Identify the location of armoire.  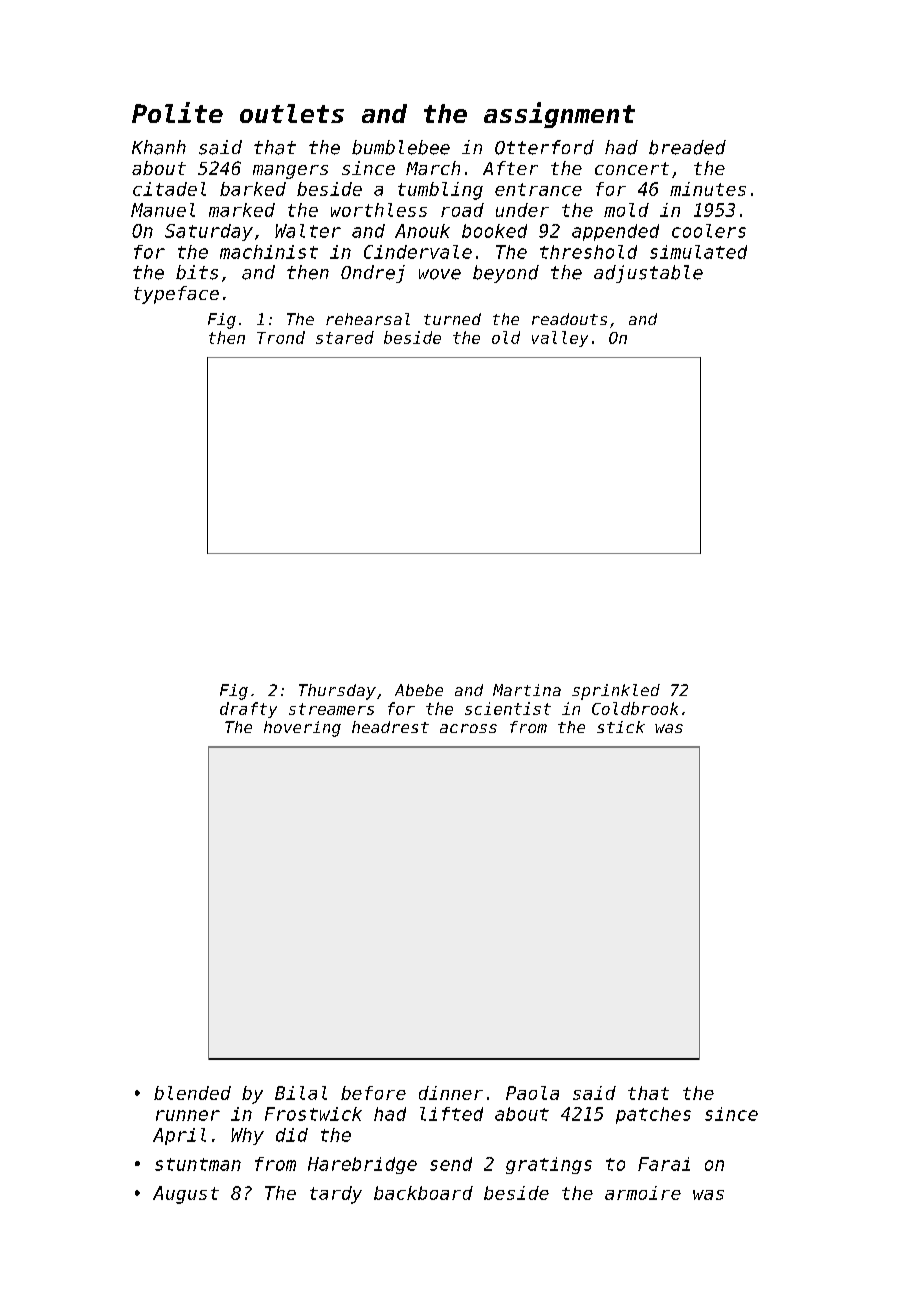
(643, 1193).
